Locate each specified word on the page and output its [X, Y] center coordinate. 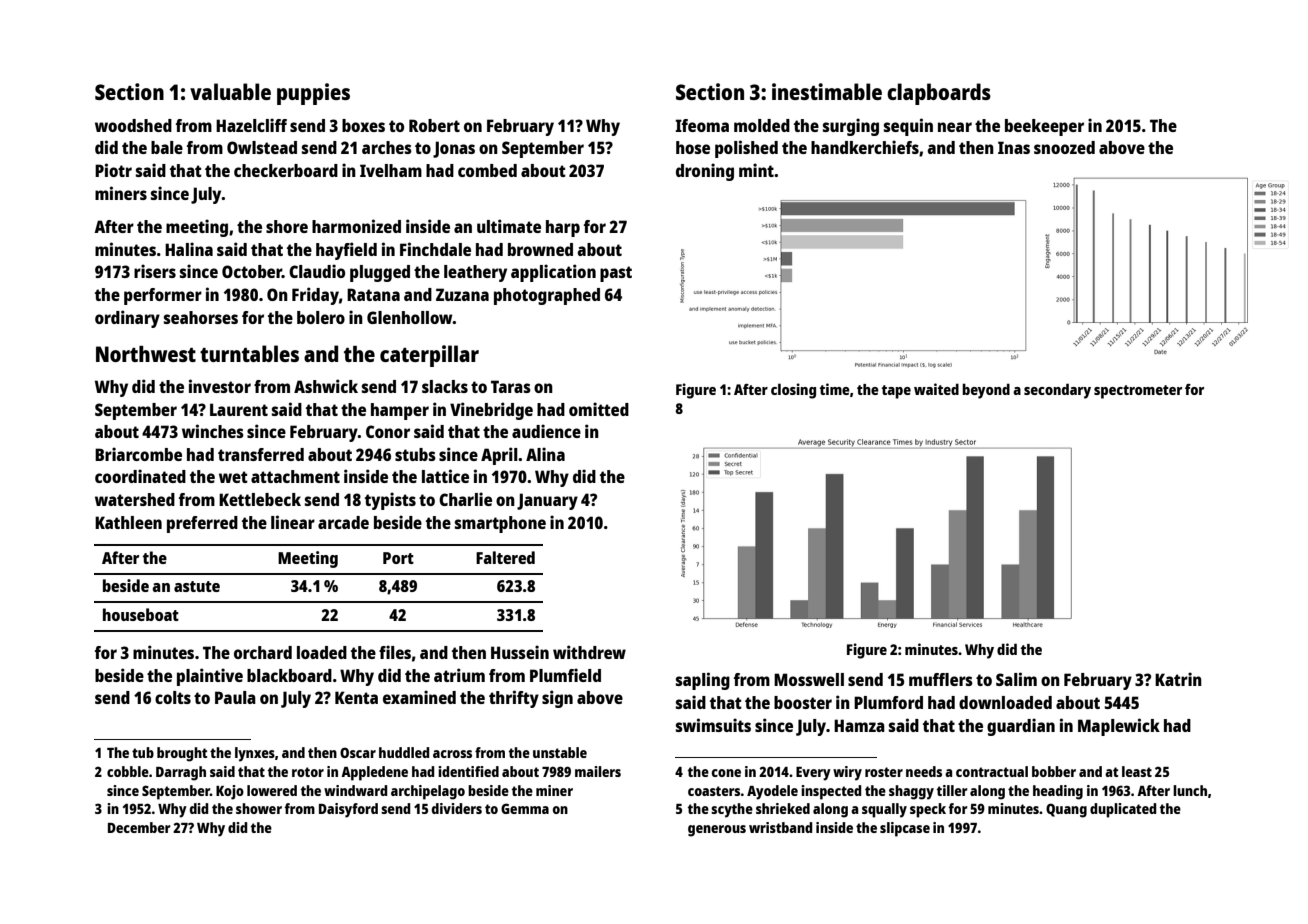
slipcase [905, 829]
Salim [1016, 679]
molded [762, 125]
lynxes [255, 754]
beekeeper [1044, 127]
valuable [230, 91]
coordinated [140, 476]
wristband [780, 827]
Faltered [505, 557]
